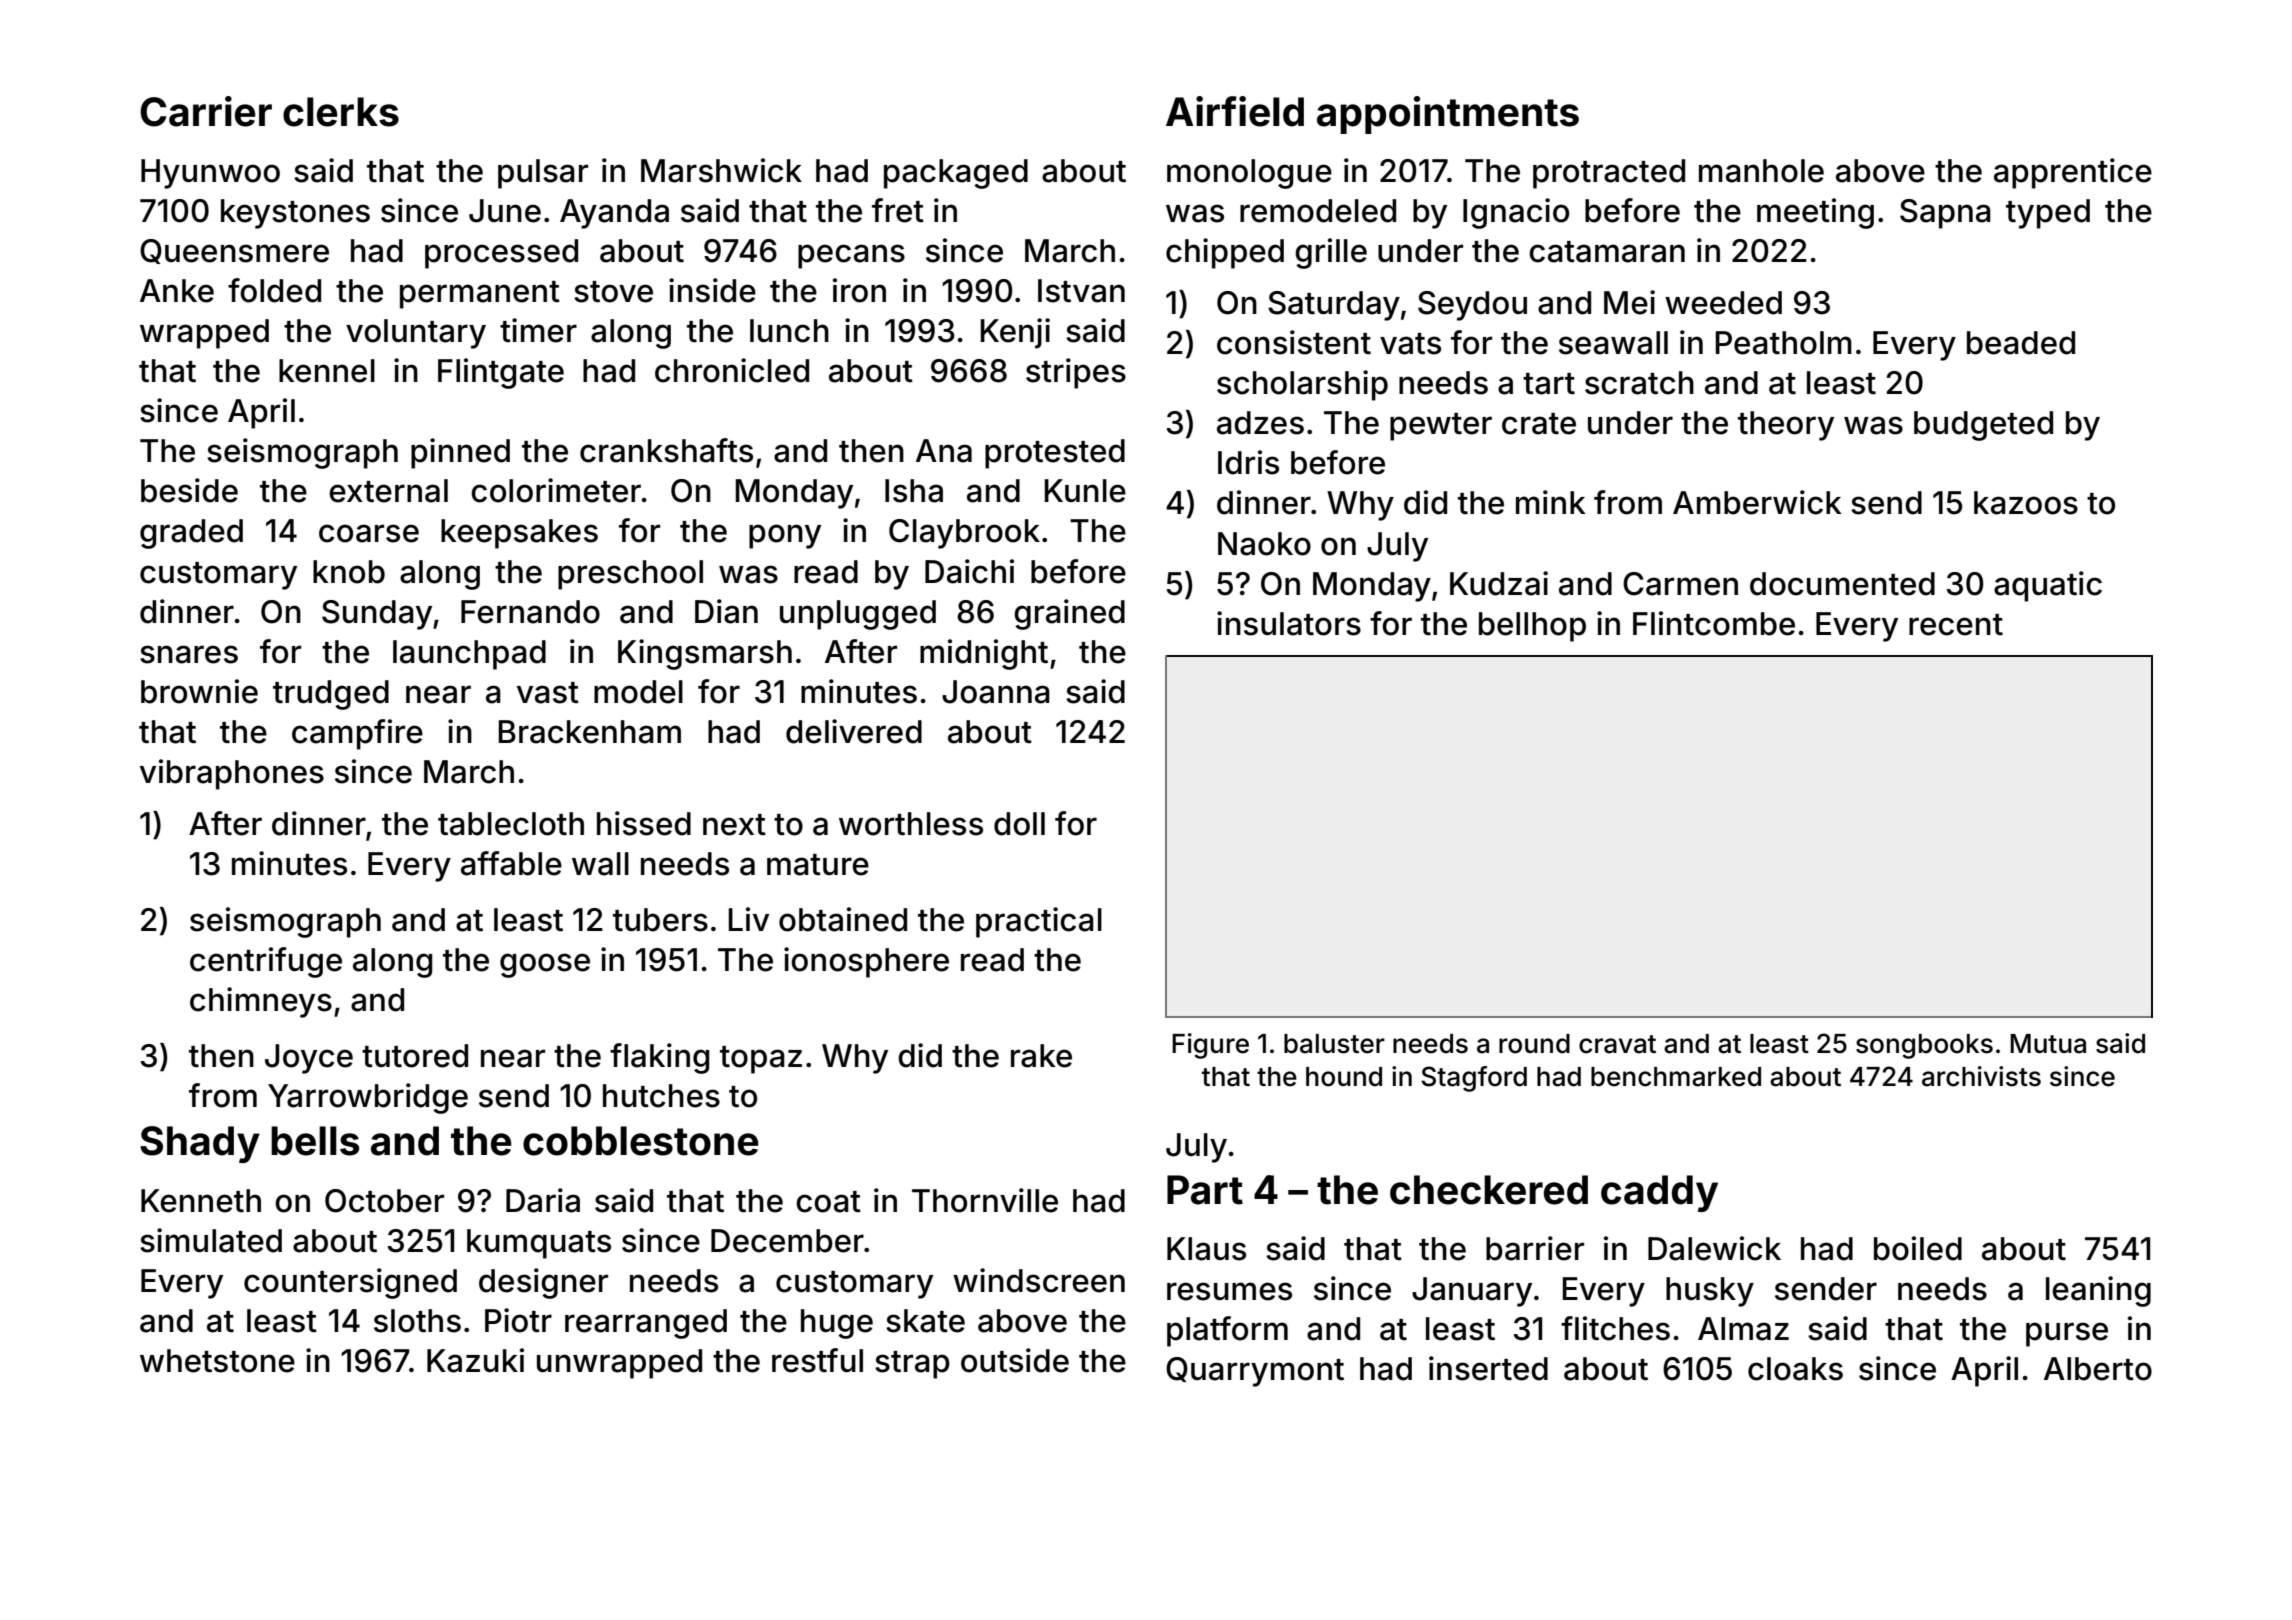  I want to click on packaged, so click(956, 174).
